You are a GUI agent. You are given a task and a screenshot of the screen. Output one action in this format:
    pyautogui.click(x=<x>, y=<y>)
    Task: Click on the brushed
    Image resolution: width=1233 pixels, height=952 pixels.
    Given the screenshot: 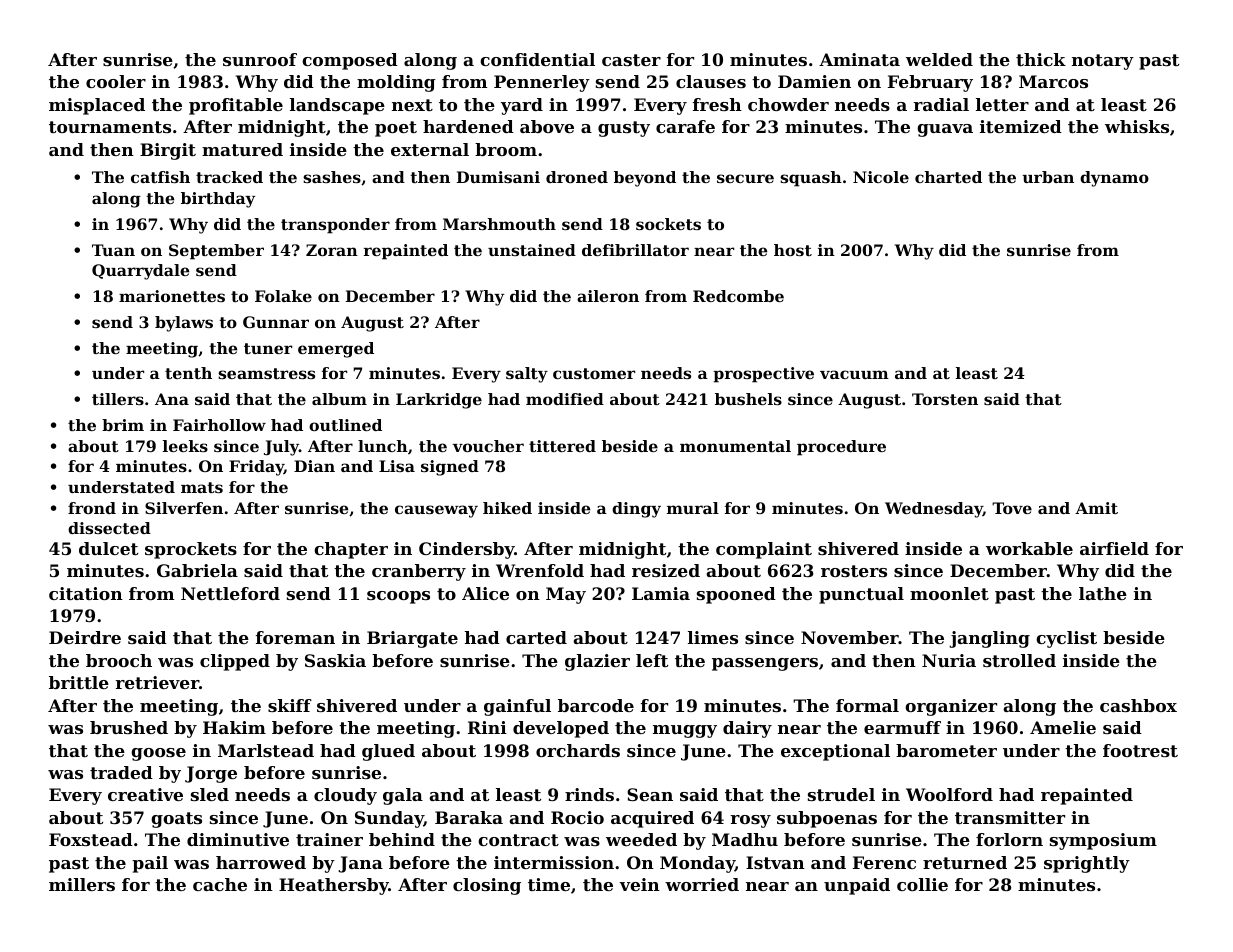 What is the action you would take?
    pyautogui.click(x=129, y=727)
